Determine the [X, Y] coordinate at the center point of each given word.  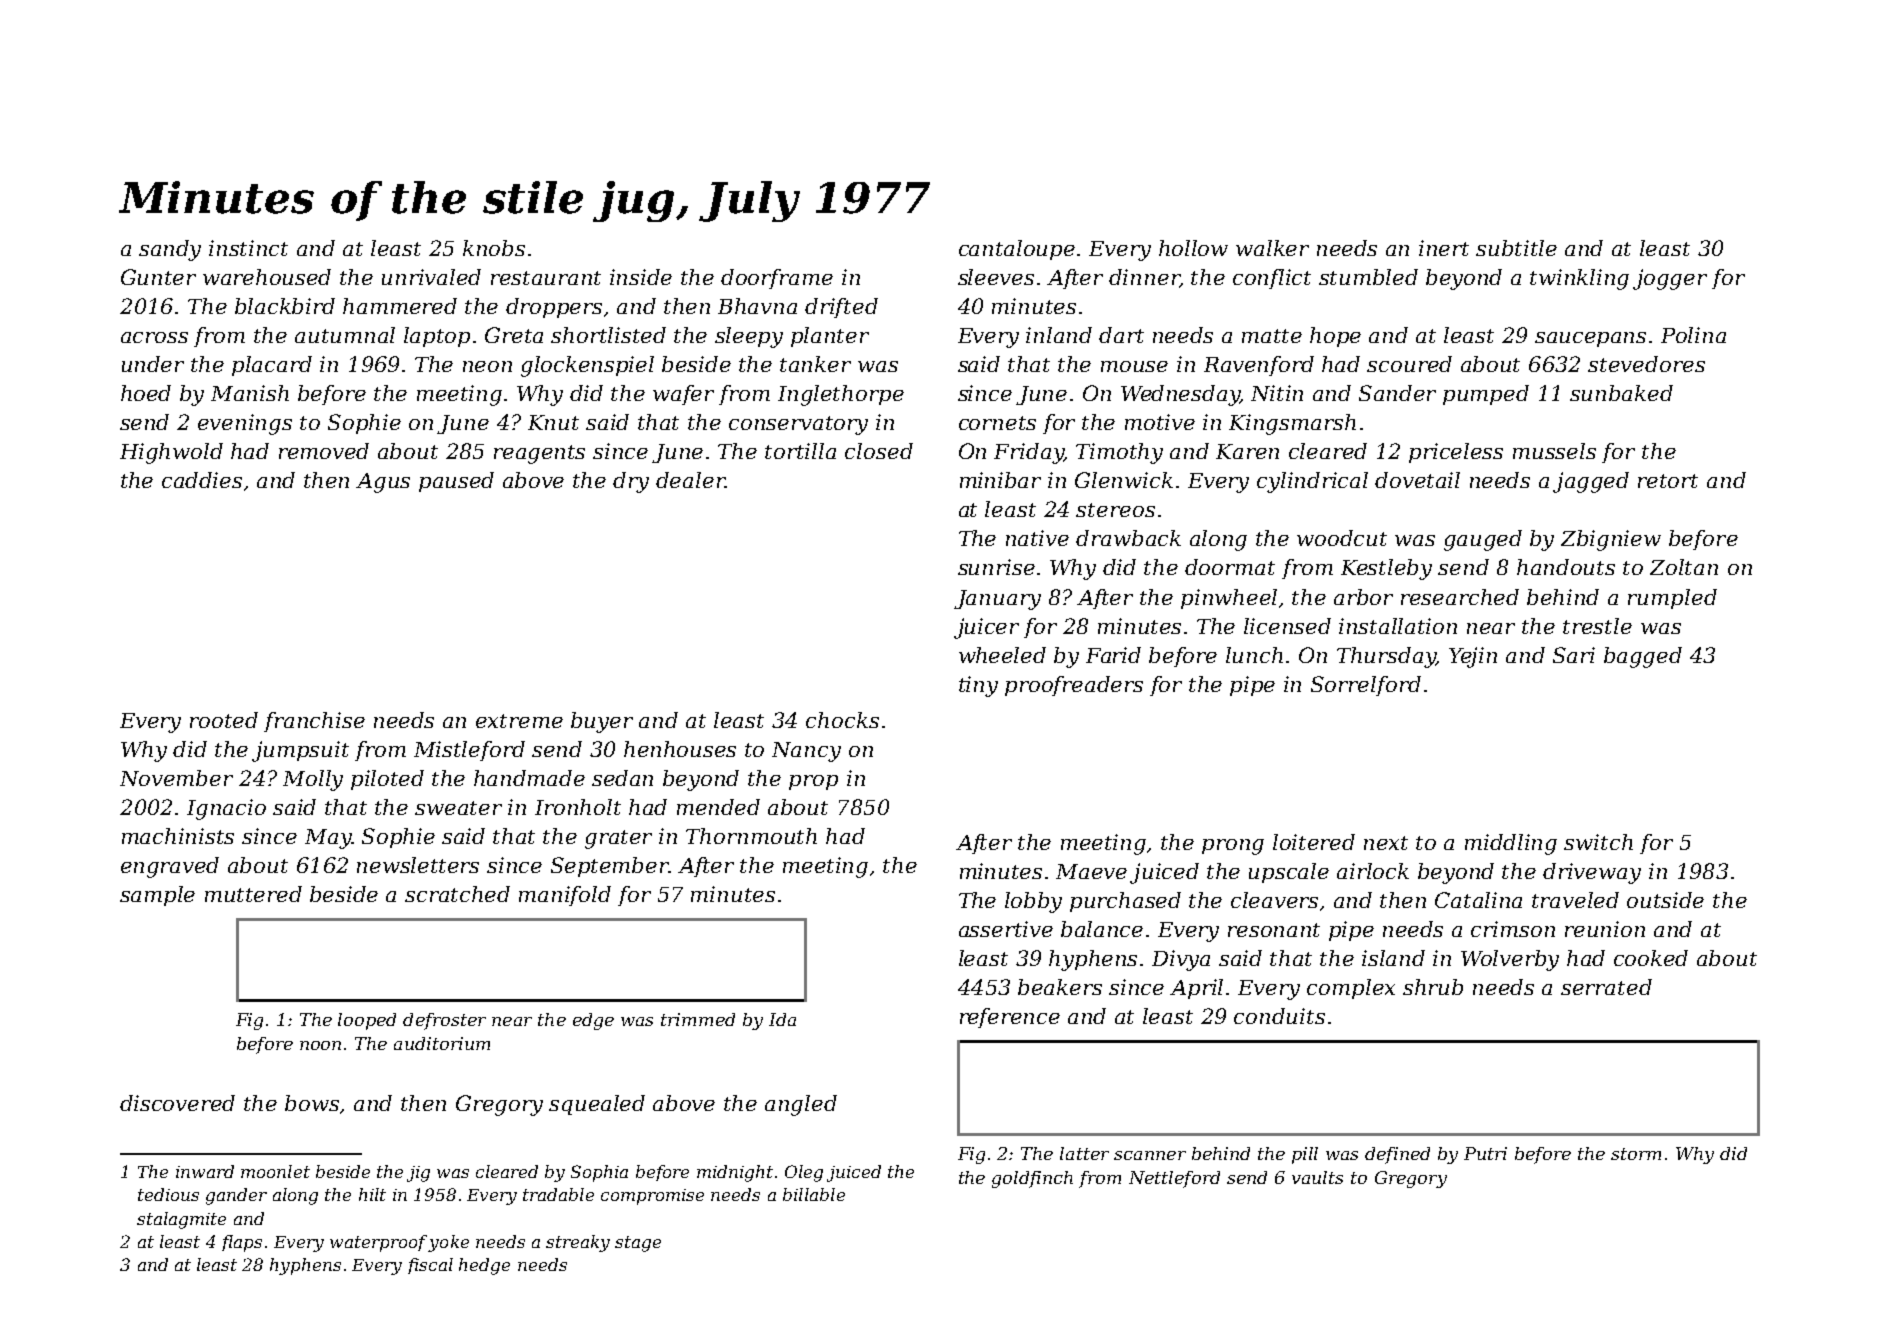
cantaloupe [1017, 250]
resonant [1274, 930]
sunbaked [1621, 393]
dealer [690, 480]
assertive [1006, 929]
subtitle [1516, 248]
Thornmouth [751, 836]
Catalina [1478, 900]
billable [814, 1194]
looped [367, 1021]
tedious [168, 1194]
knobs [494, 248]
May [328, 839]
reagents [539, 454]
